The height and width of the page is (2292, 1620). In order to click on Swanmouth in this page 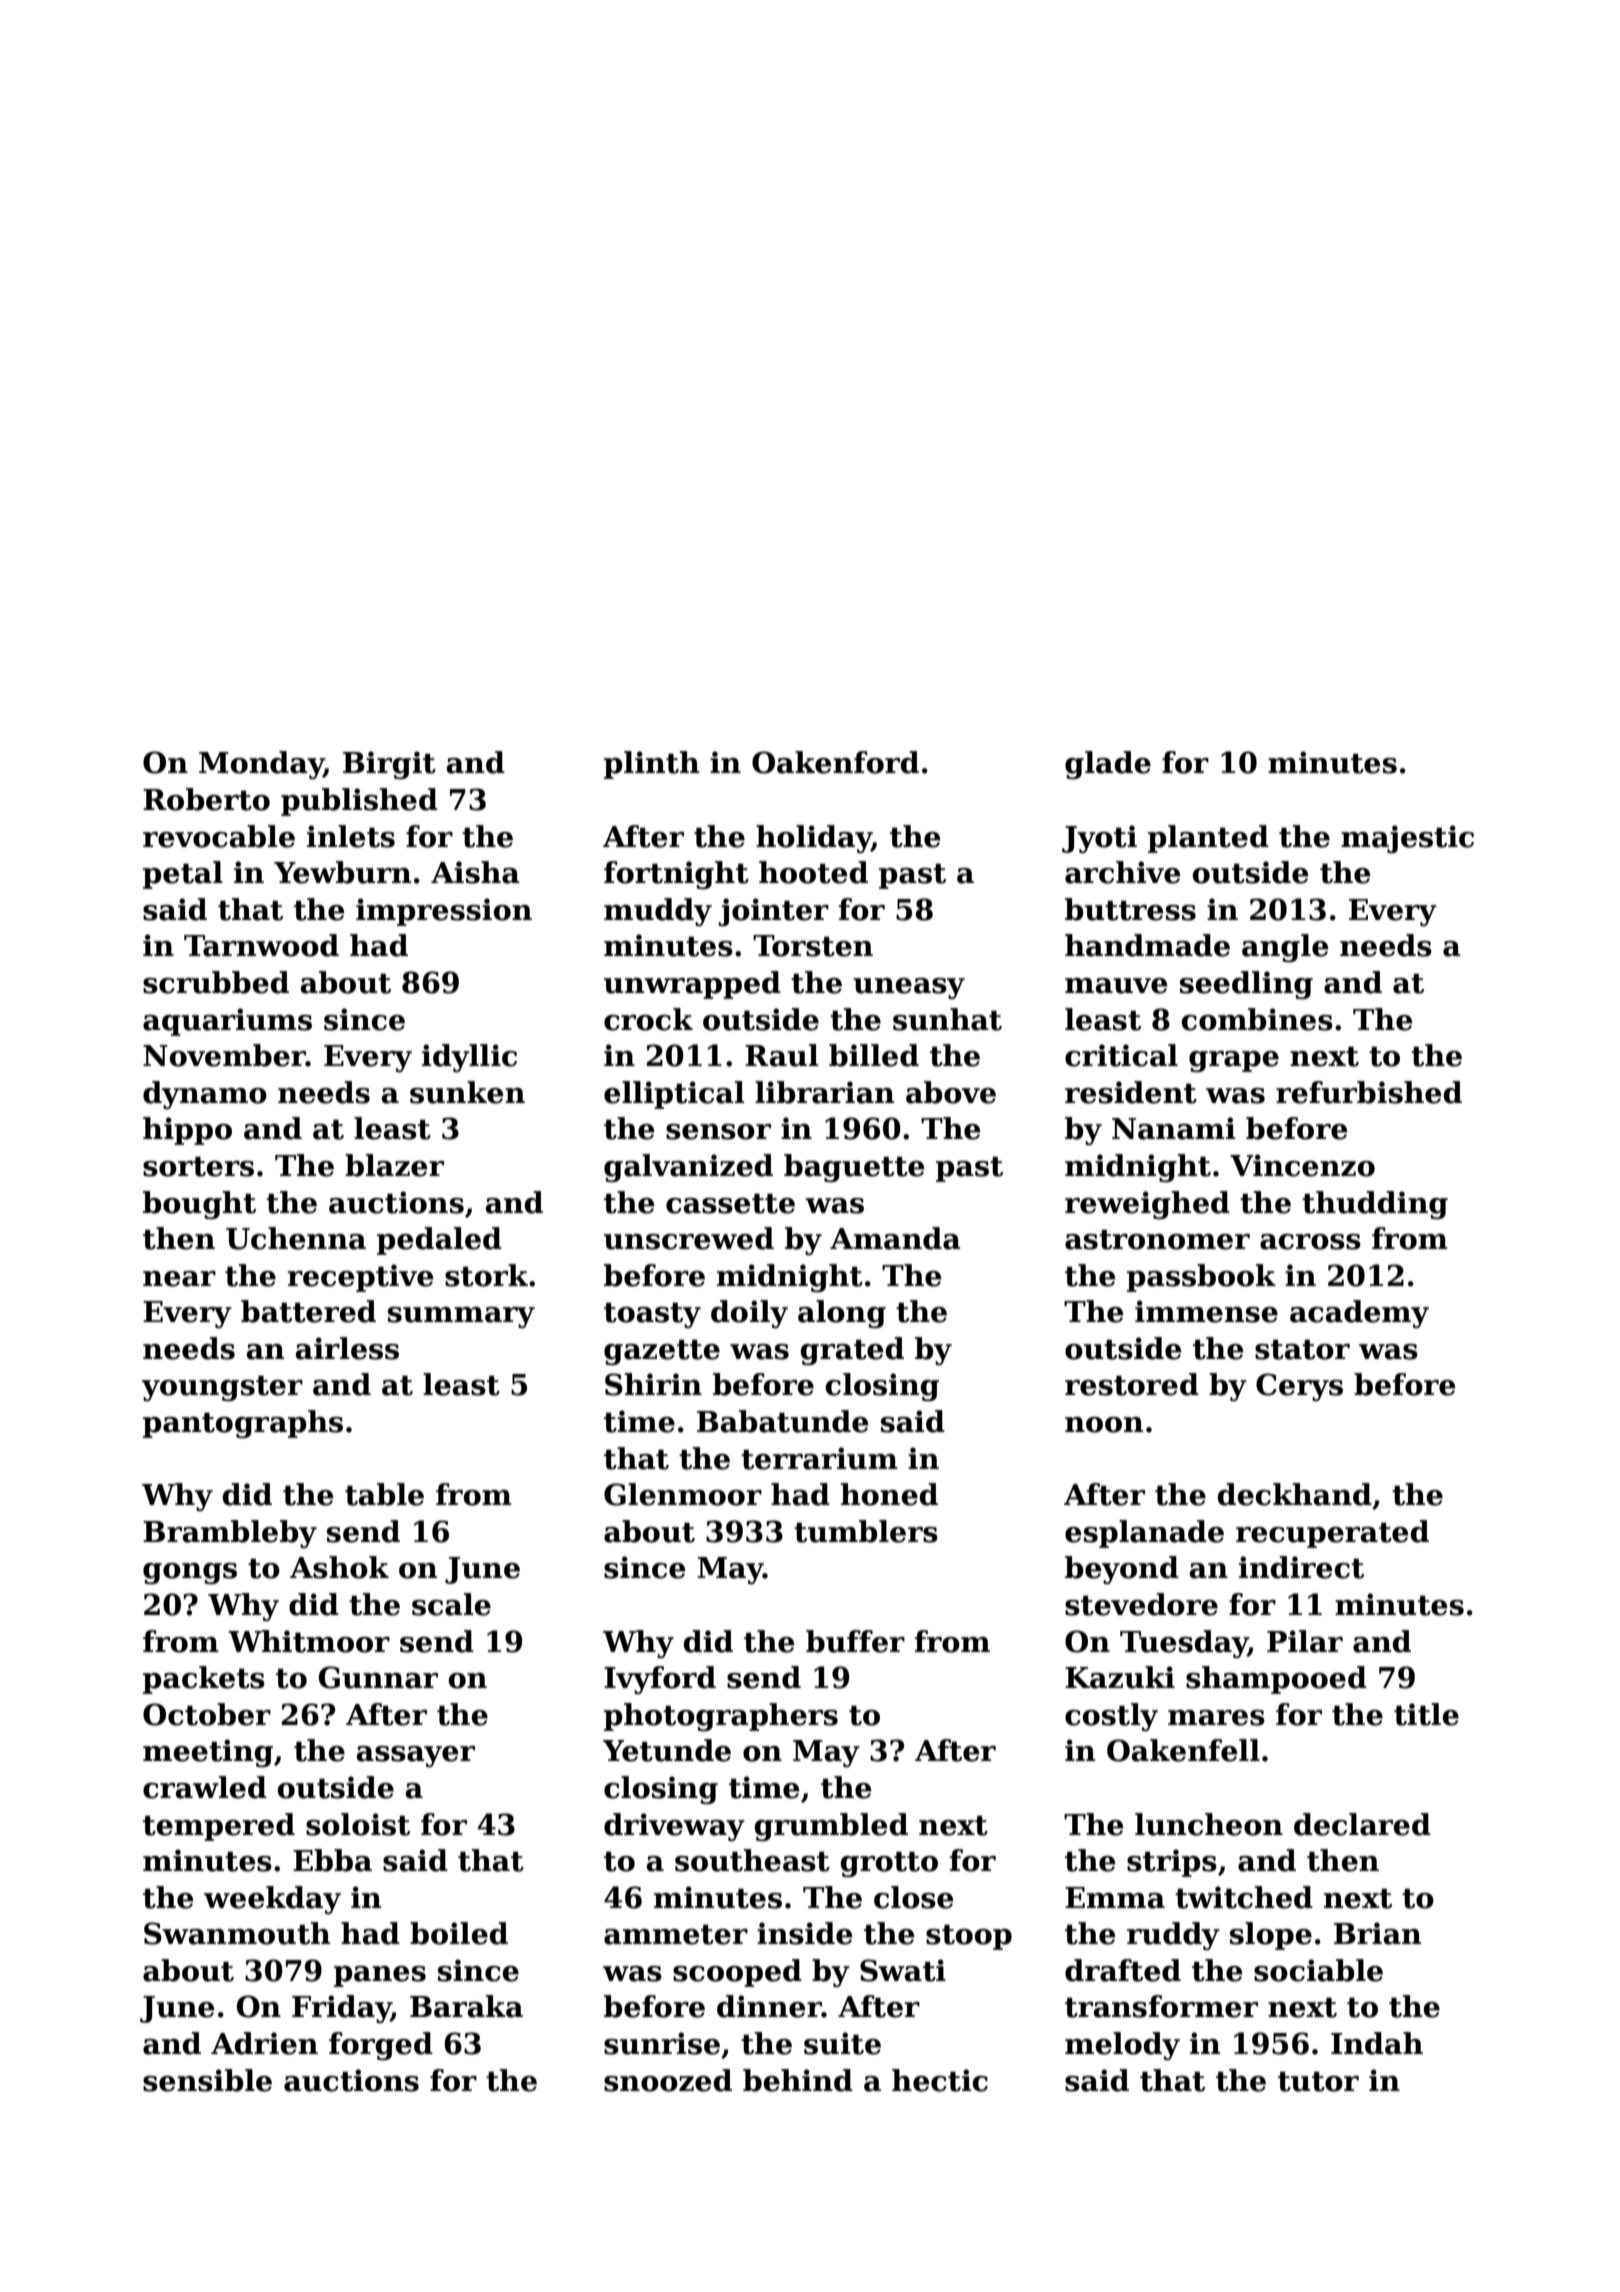, I will do `click(237, 1933)`.
